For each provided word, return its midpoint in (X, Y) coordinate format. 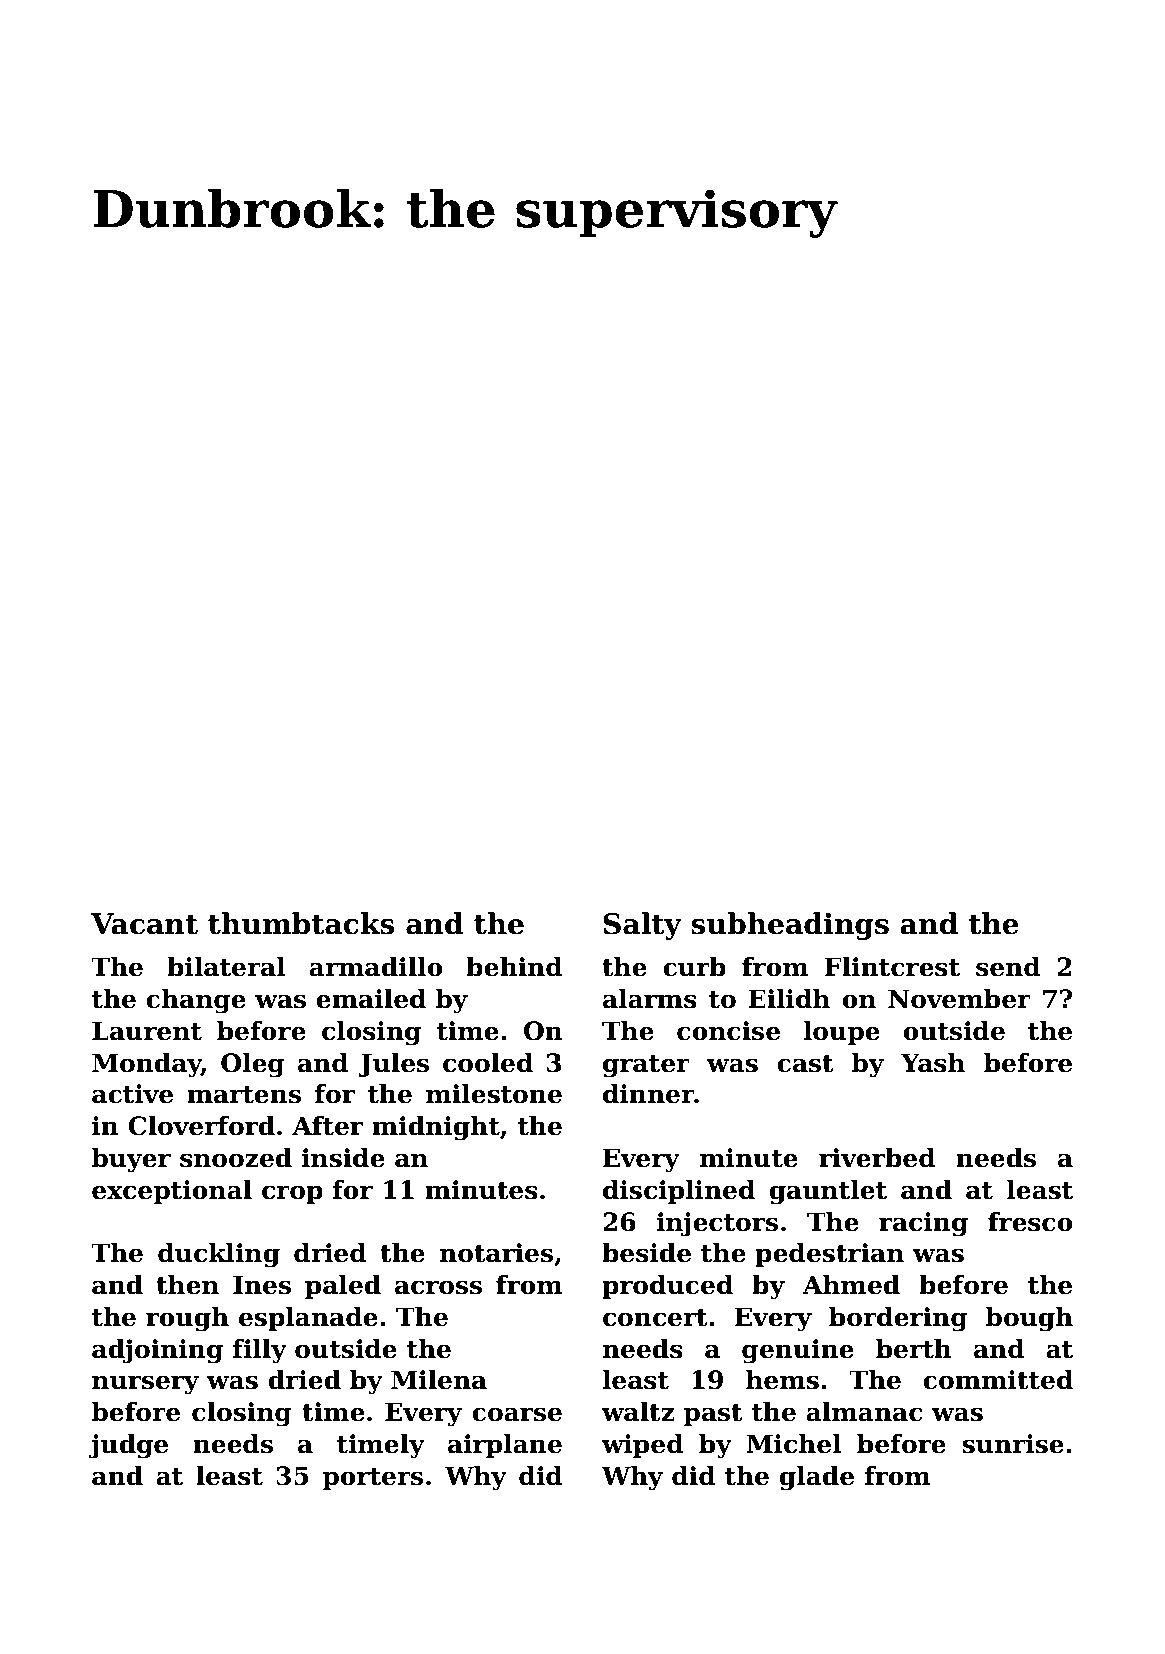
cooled (488, 1063)
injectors (717, 1224)
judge (128, 1446)
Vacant (144, 924)
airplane (505, 1446)
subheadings (790, 926)
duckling (219, 1255)
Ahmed (851, 1285)
